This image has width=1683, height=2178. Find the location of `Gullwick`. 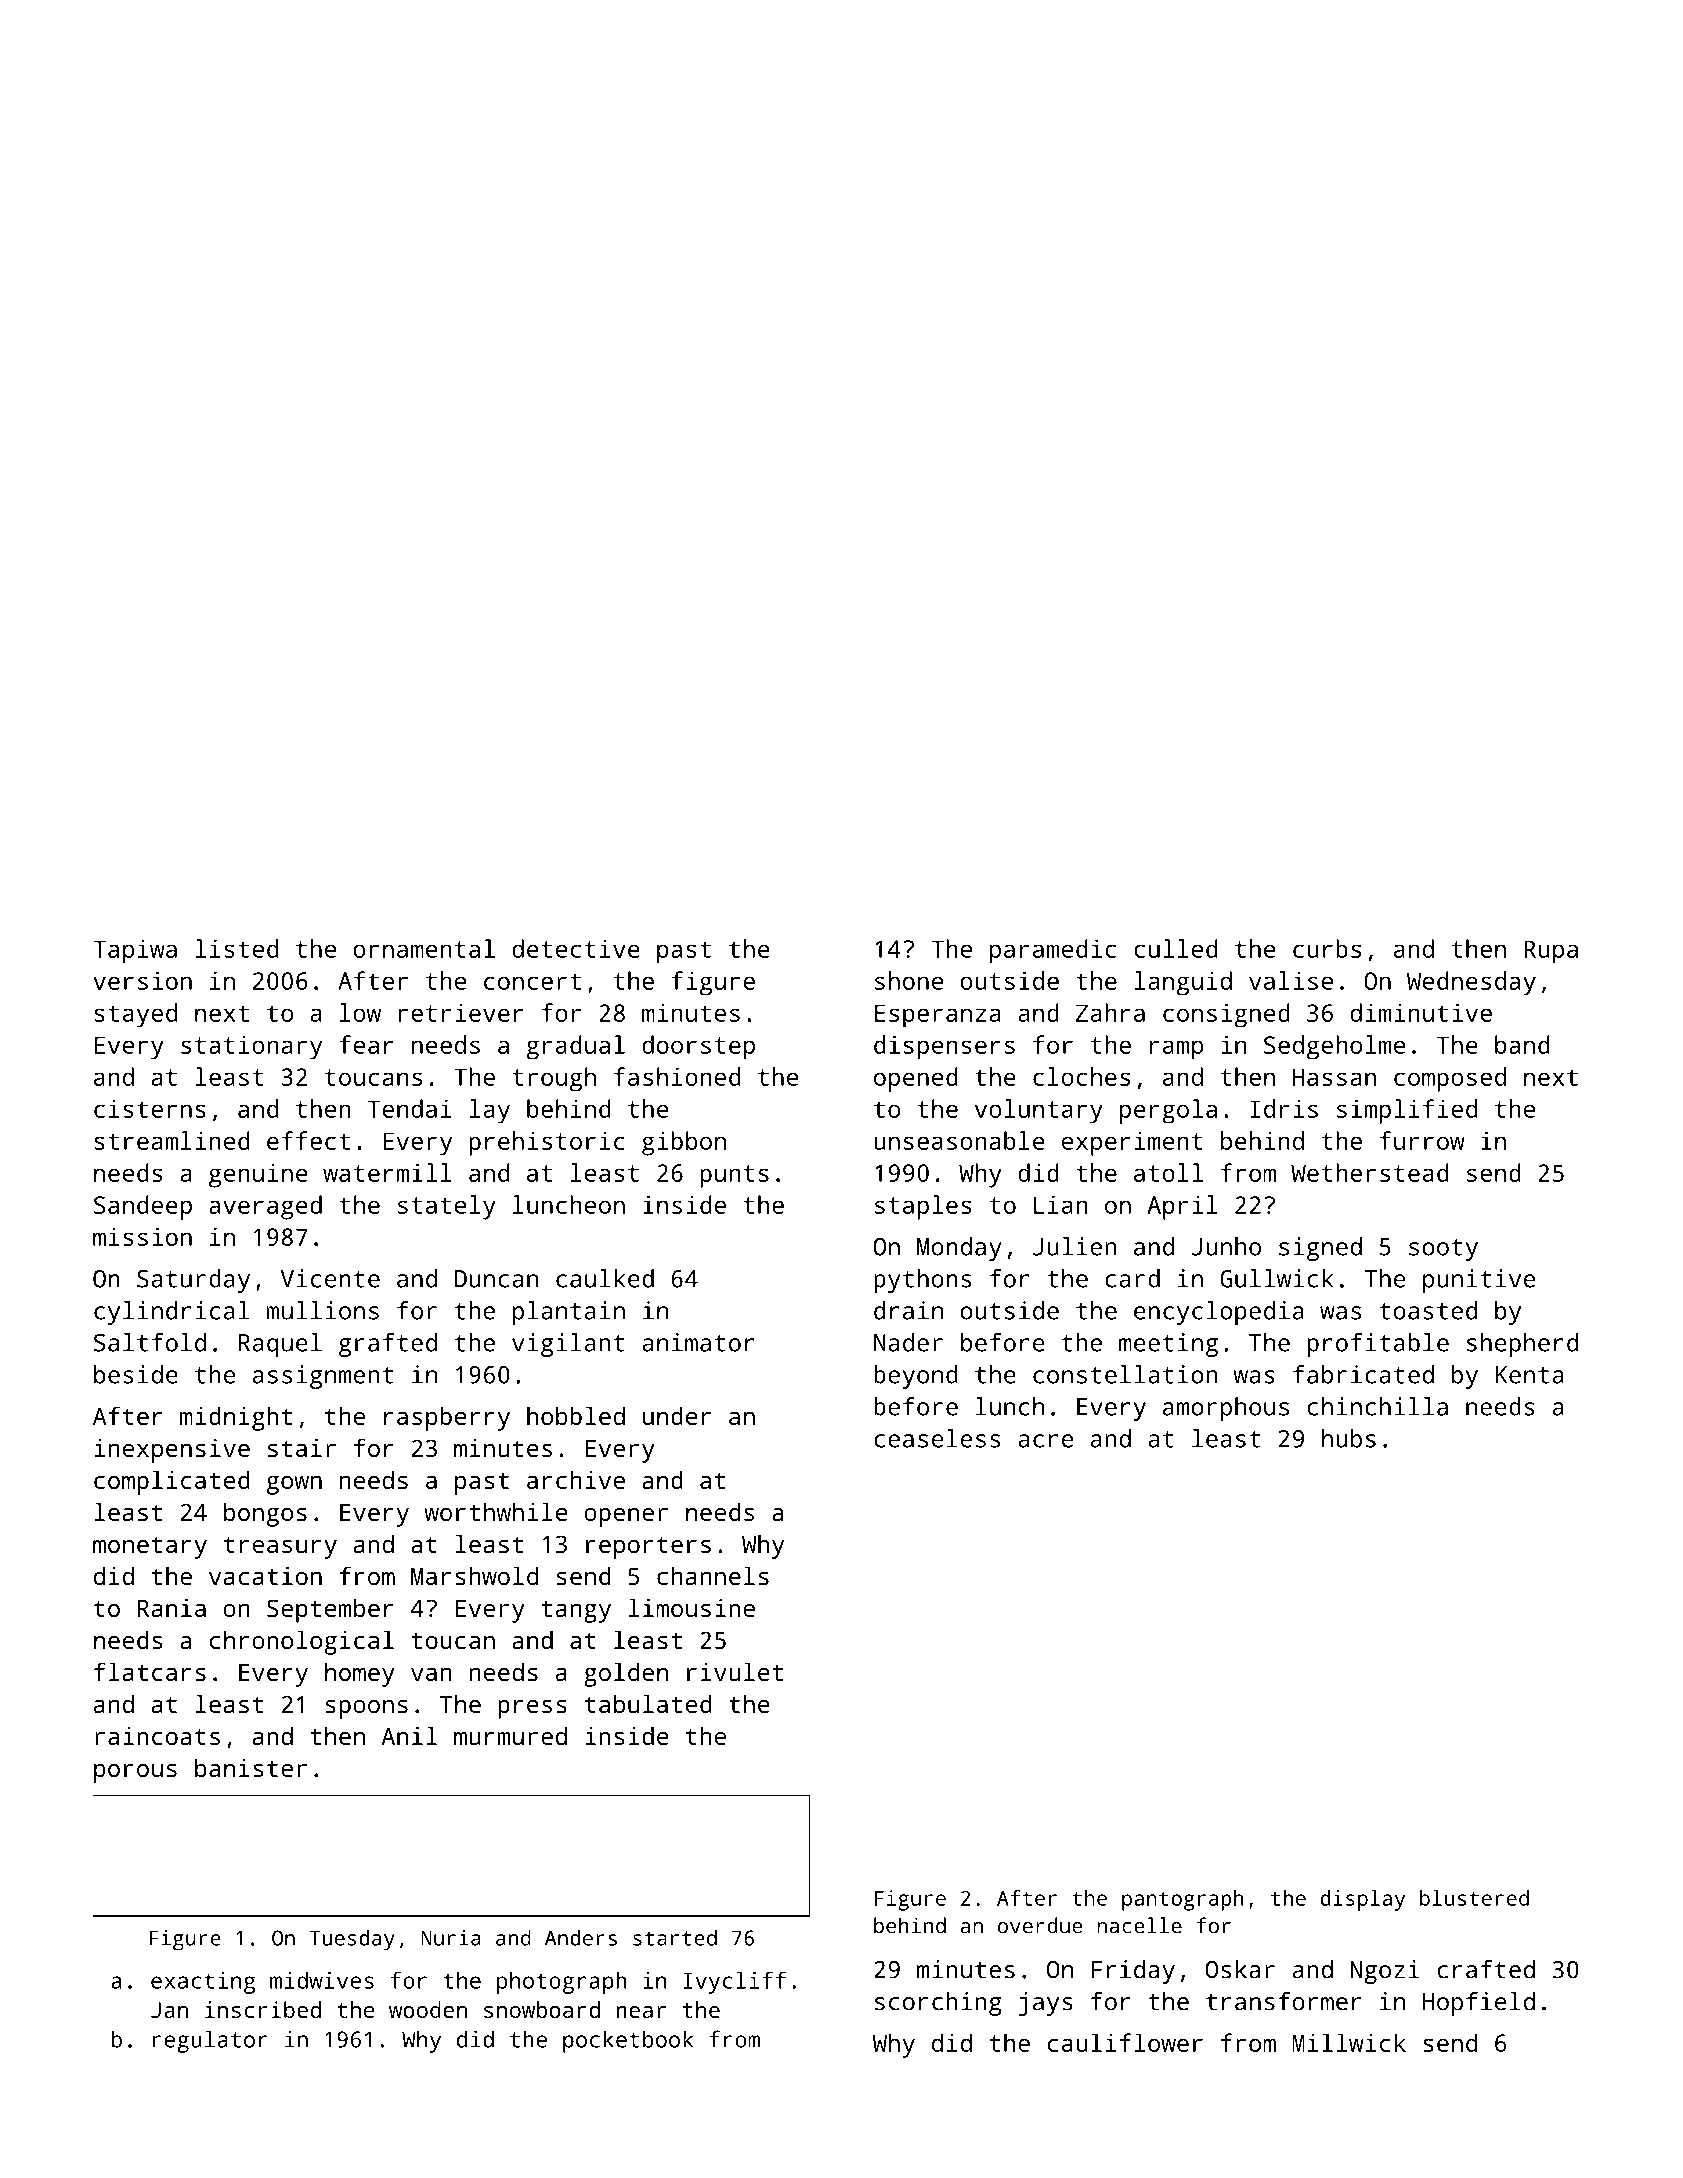

Gullwick is located at coordinates (1277, 1278).
